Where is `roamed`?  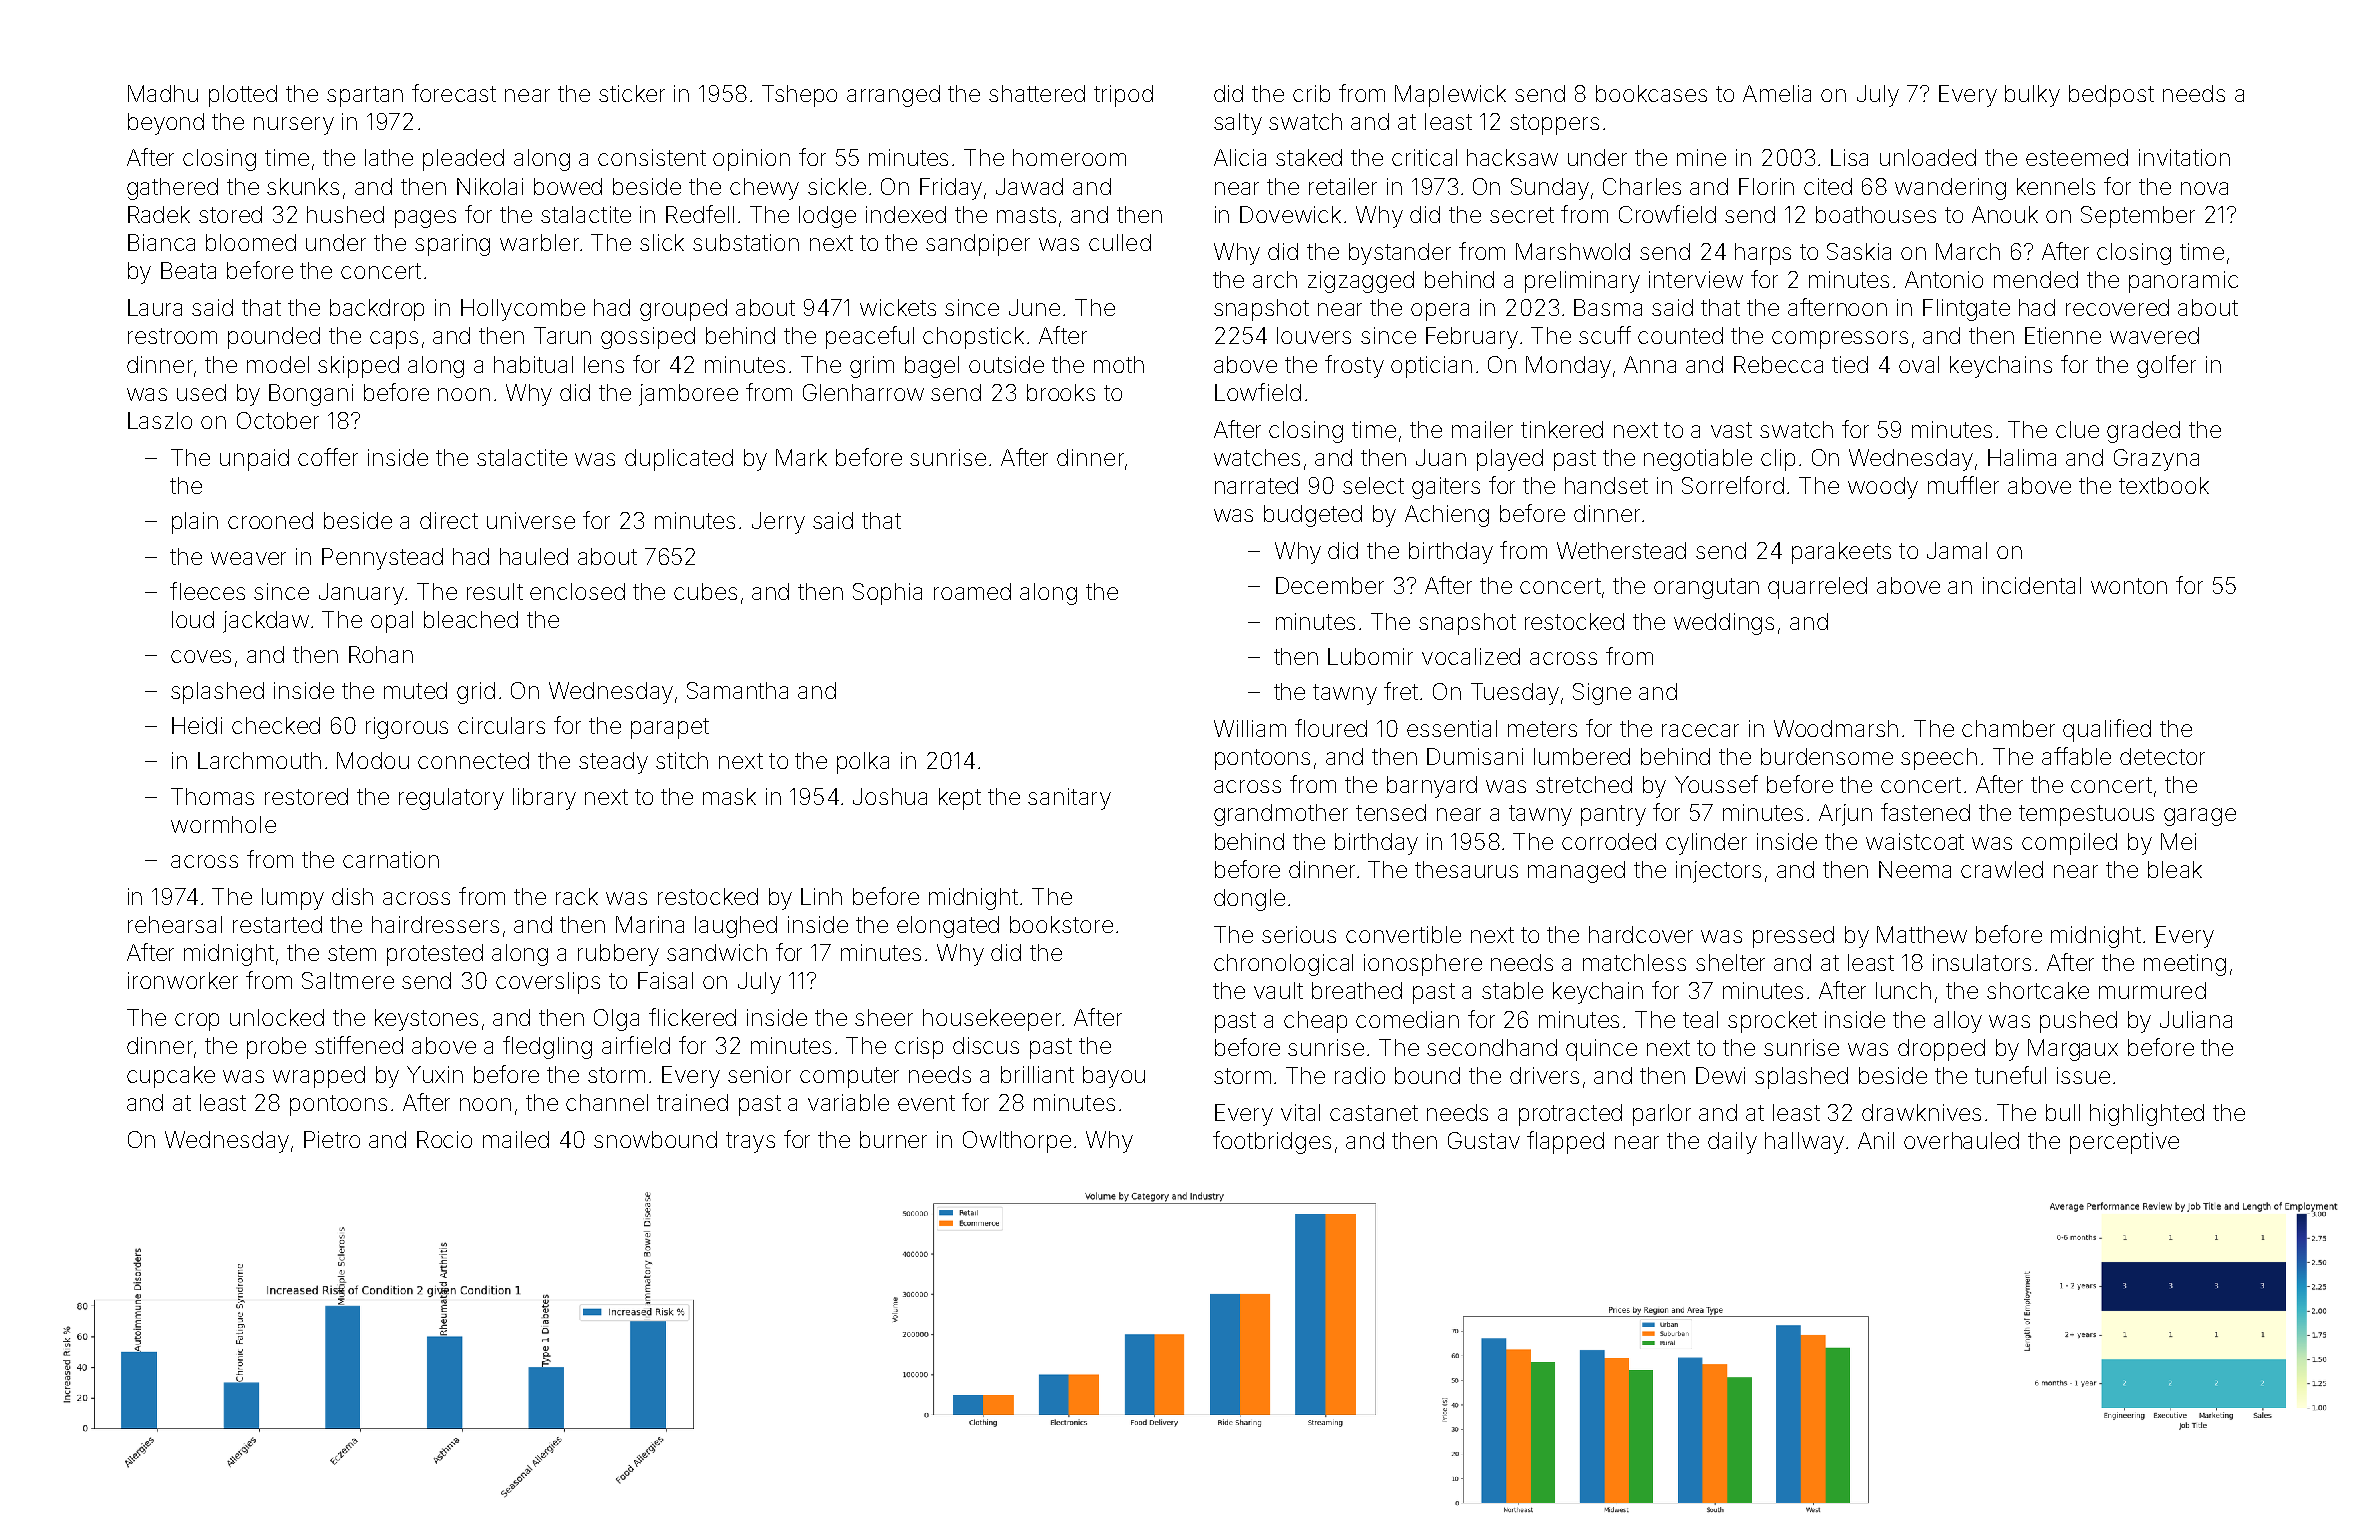 roamed is located at coordinates (972, 591).
